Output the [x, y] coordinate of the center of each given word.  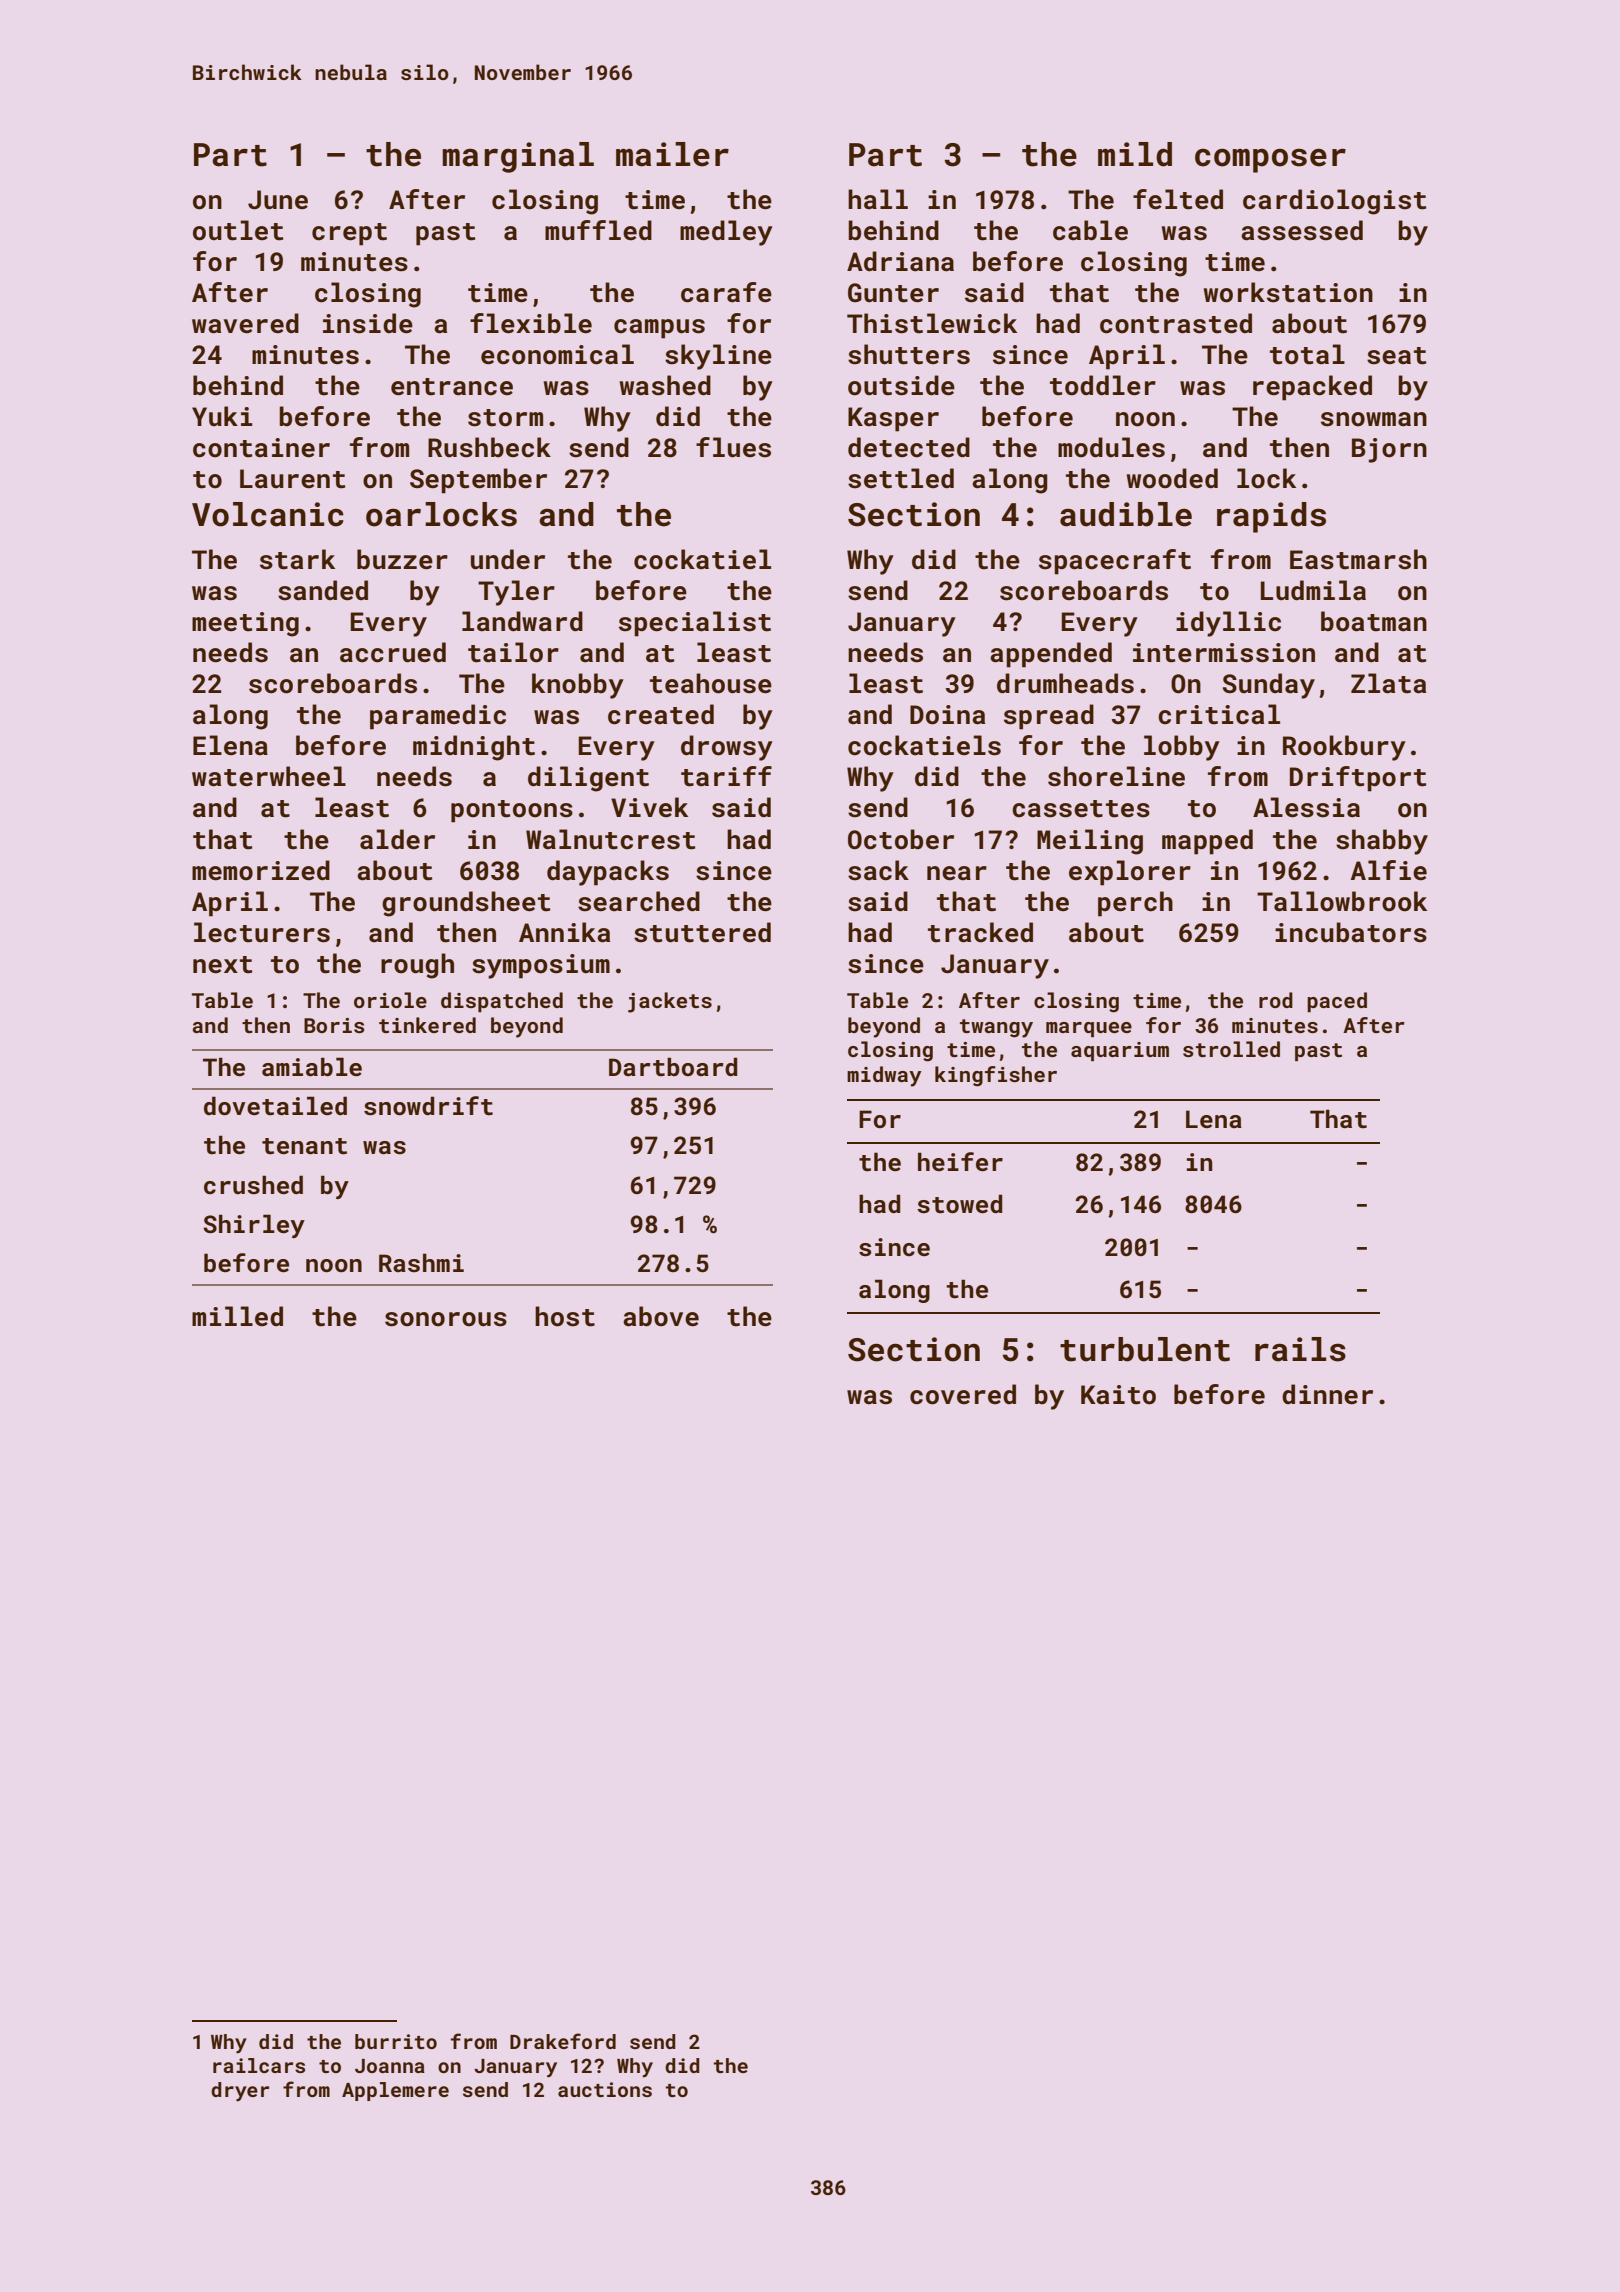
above [661, 1316]
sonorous [446, 1319]
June [278, 200]
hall [878, 199]
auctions [605, 2089]
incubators [1351, 932]
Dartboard [673, 1067]
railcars [259, 2065]
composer [1270, 160]
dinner [1327, 1394]
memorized [261, 870]
